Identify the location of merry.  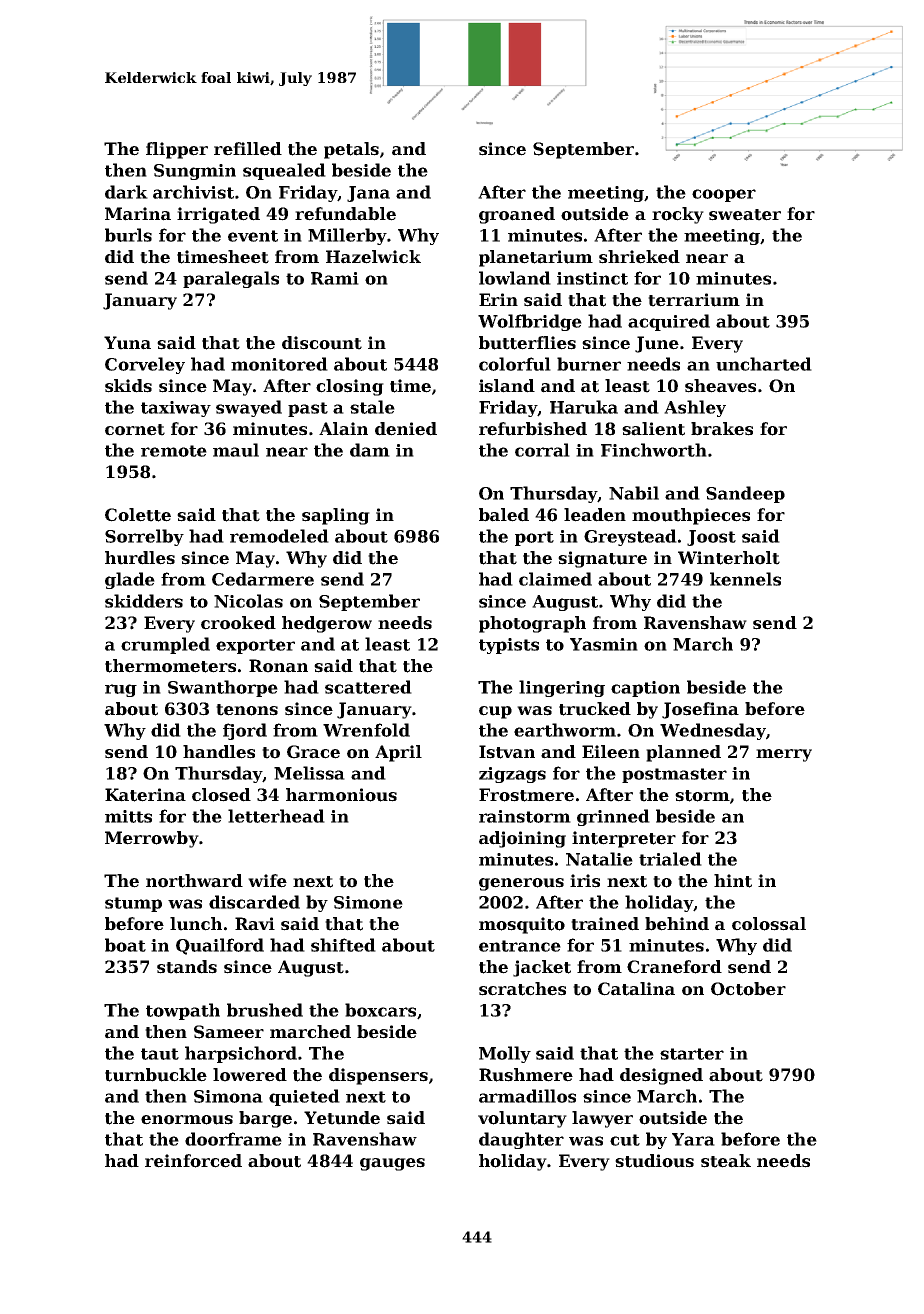
(784, 755).
